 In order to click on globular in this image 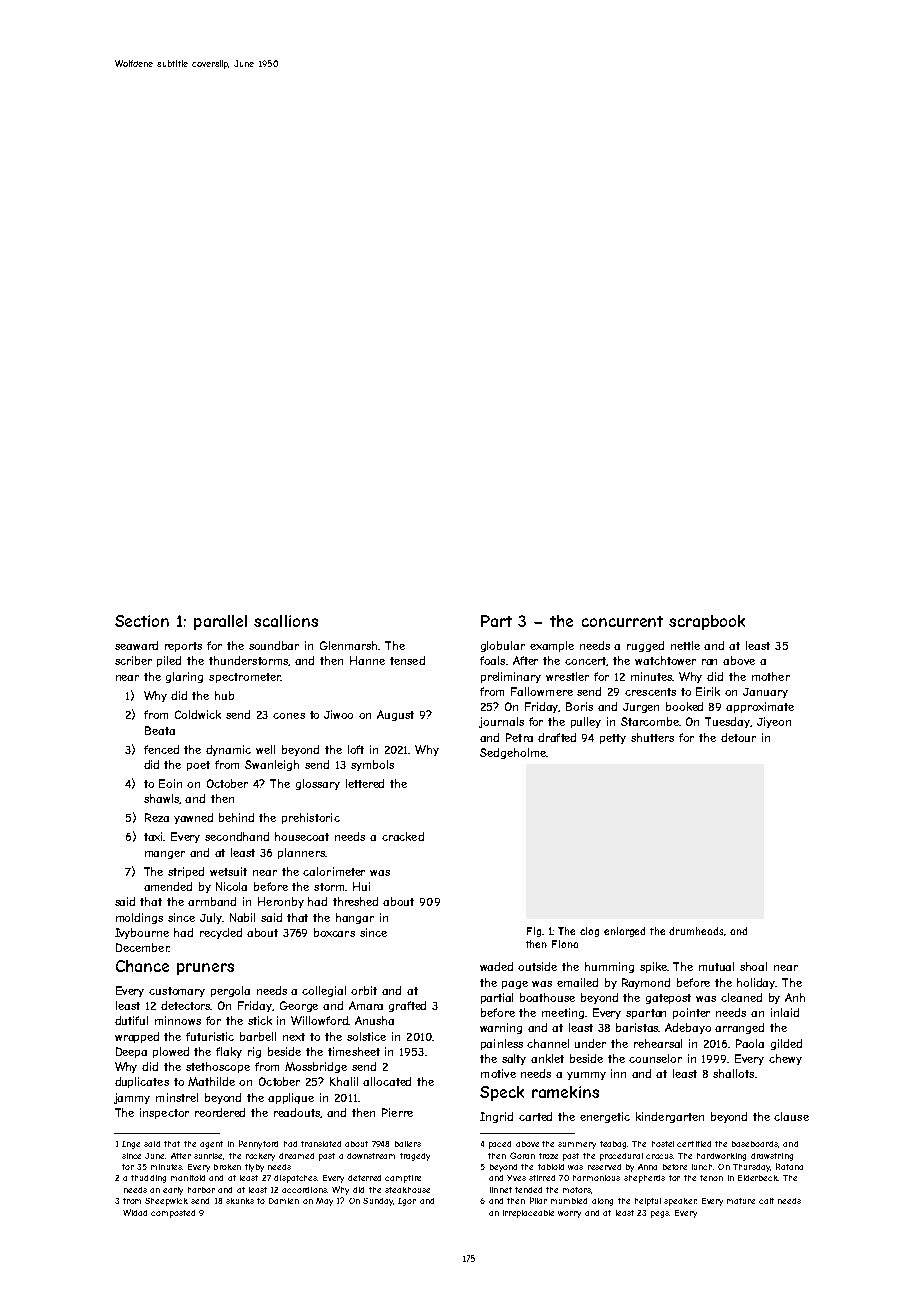, I will do `click(503, 646)`.
